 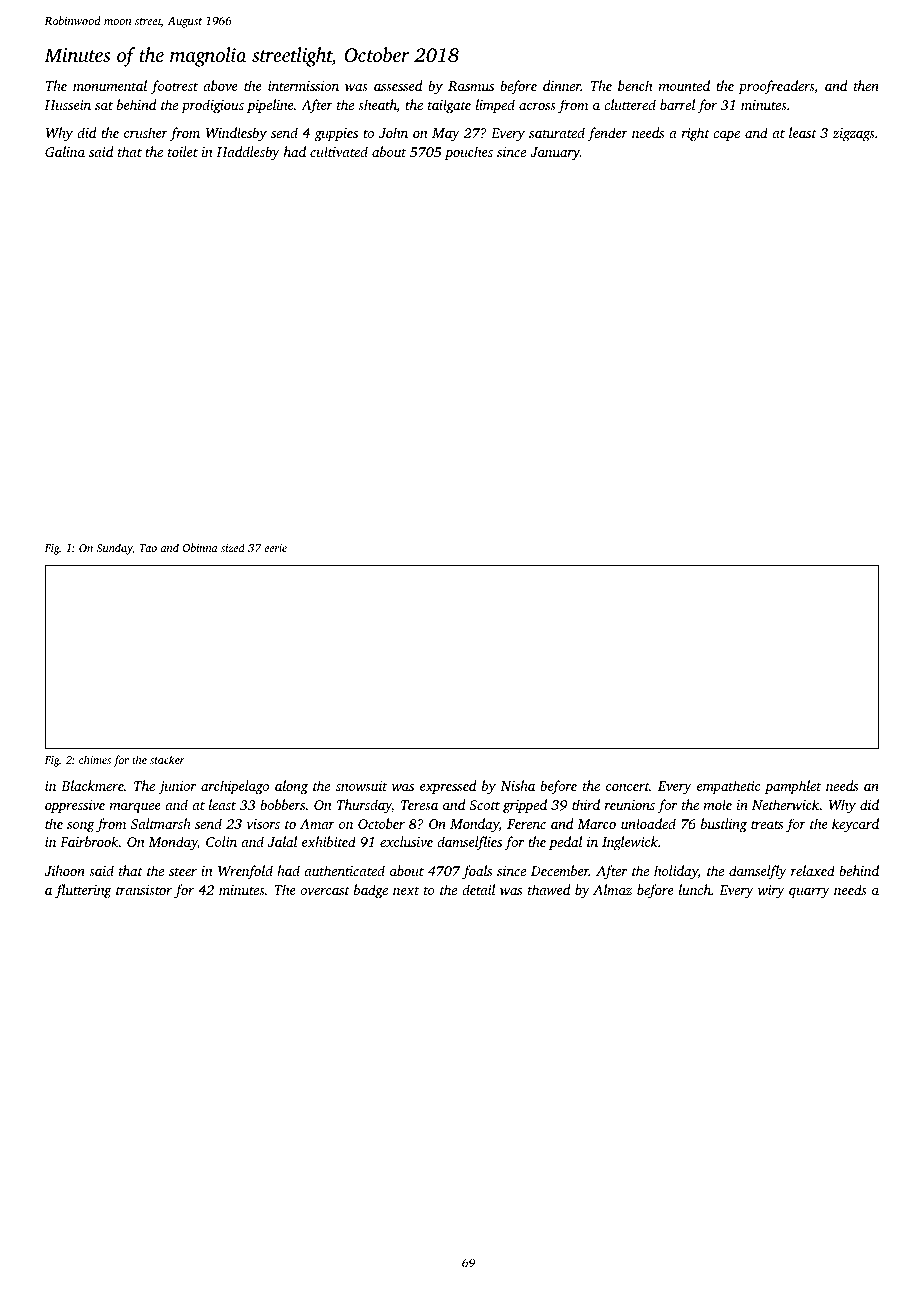 I want to click on proofreaders, so click(x=776, y=87).
